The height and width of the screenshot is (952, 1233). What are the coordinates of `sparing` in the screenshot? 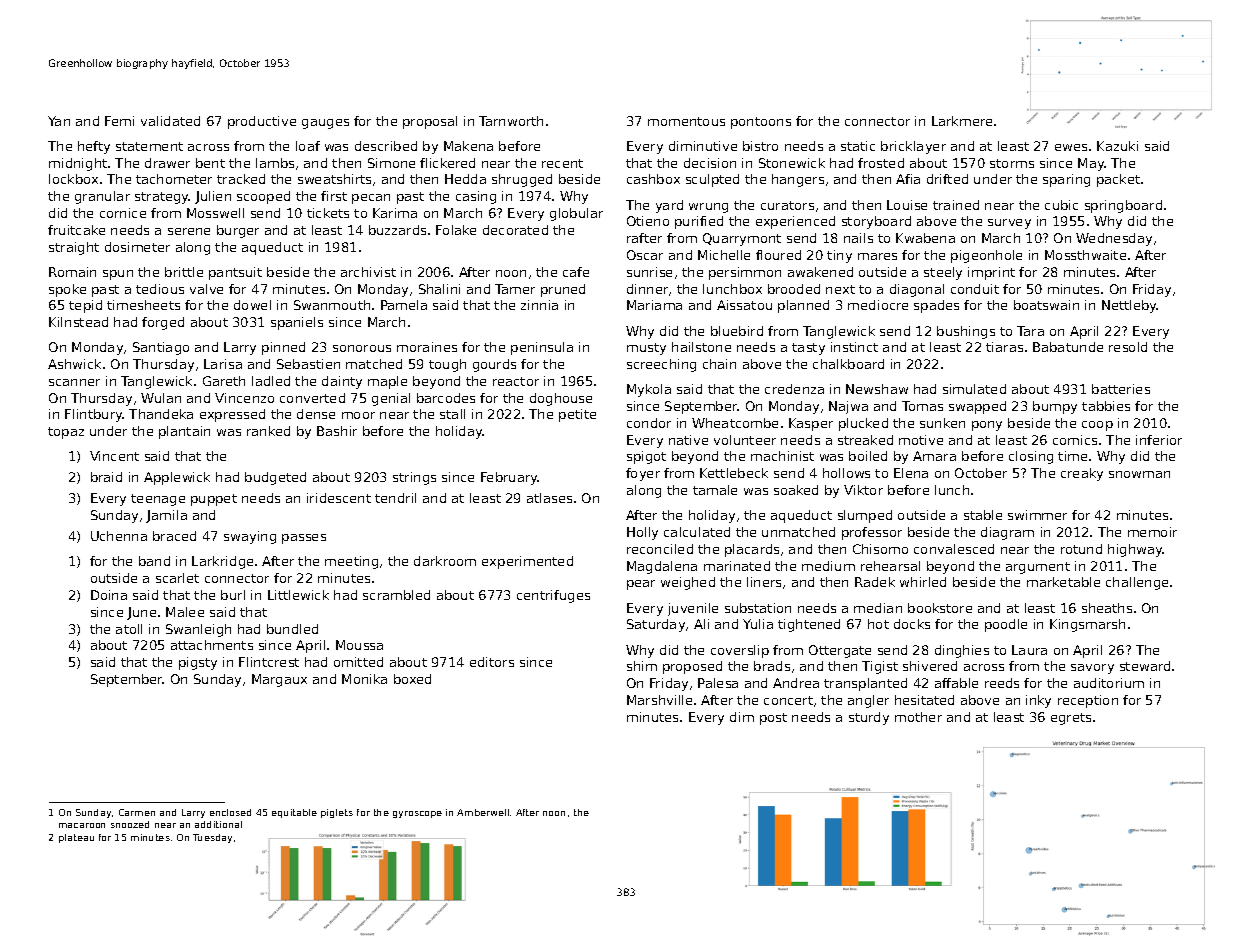 It's located at (1066, 180).
